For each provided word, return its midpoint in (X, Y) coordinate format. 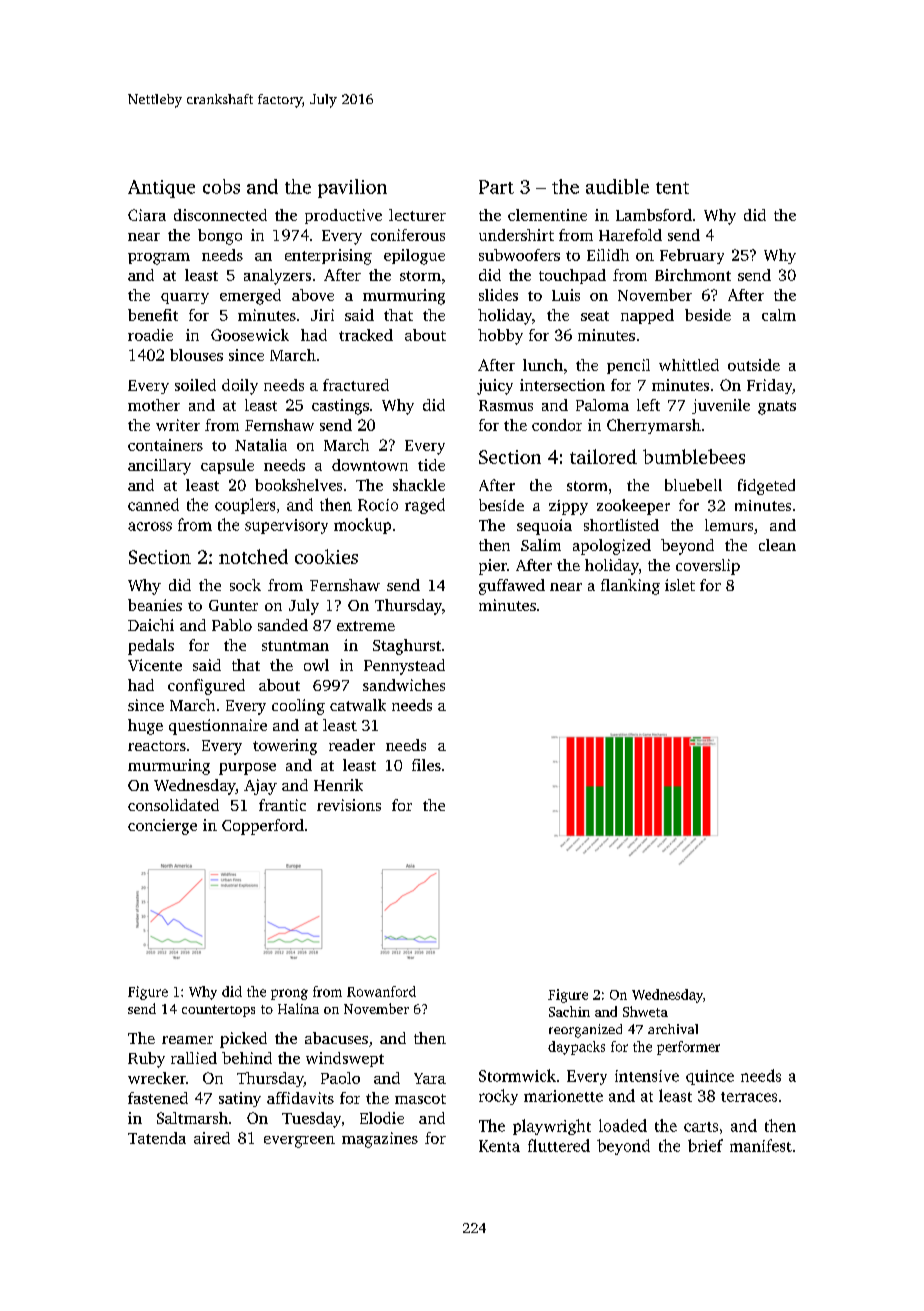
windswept (345, 1059)
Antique (161, 189)
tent (672, 188)
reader (352, 745)
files (426, 765)
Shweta (645, 1011)
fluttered (559, 1145)
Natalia (261, 445)
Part (496, 187)
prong (289, 994)
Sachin (569, 1011)
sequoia (544, 527)
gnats (777, 408)
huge (145, 727)
